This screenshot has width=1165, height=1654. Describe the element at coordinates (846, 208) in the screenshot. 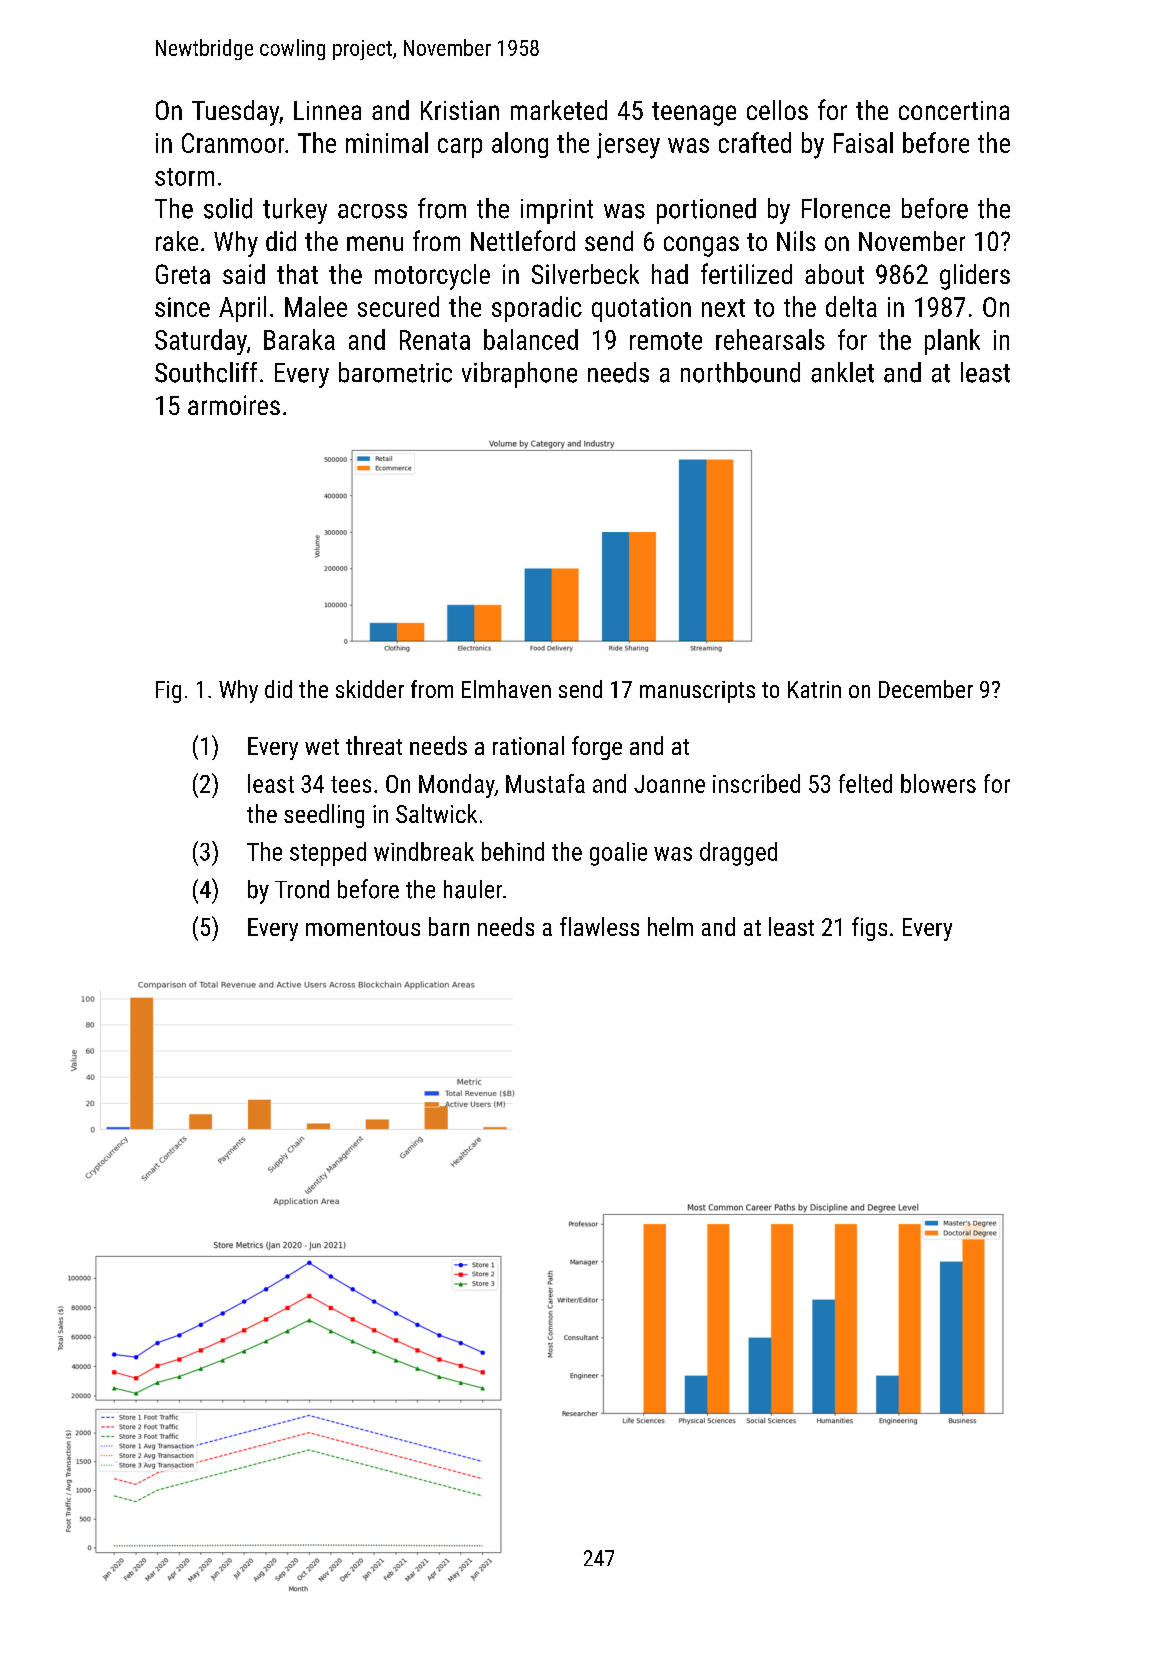

I see `Florence` at that location.
